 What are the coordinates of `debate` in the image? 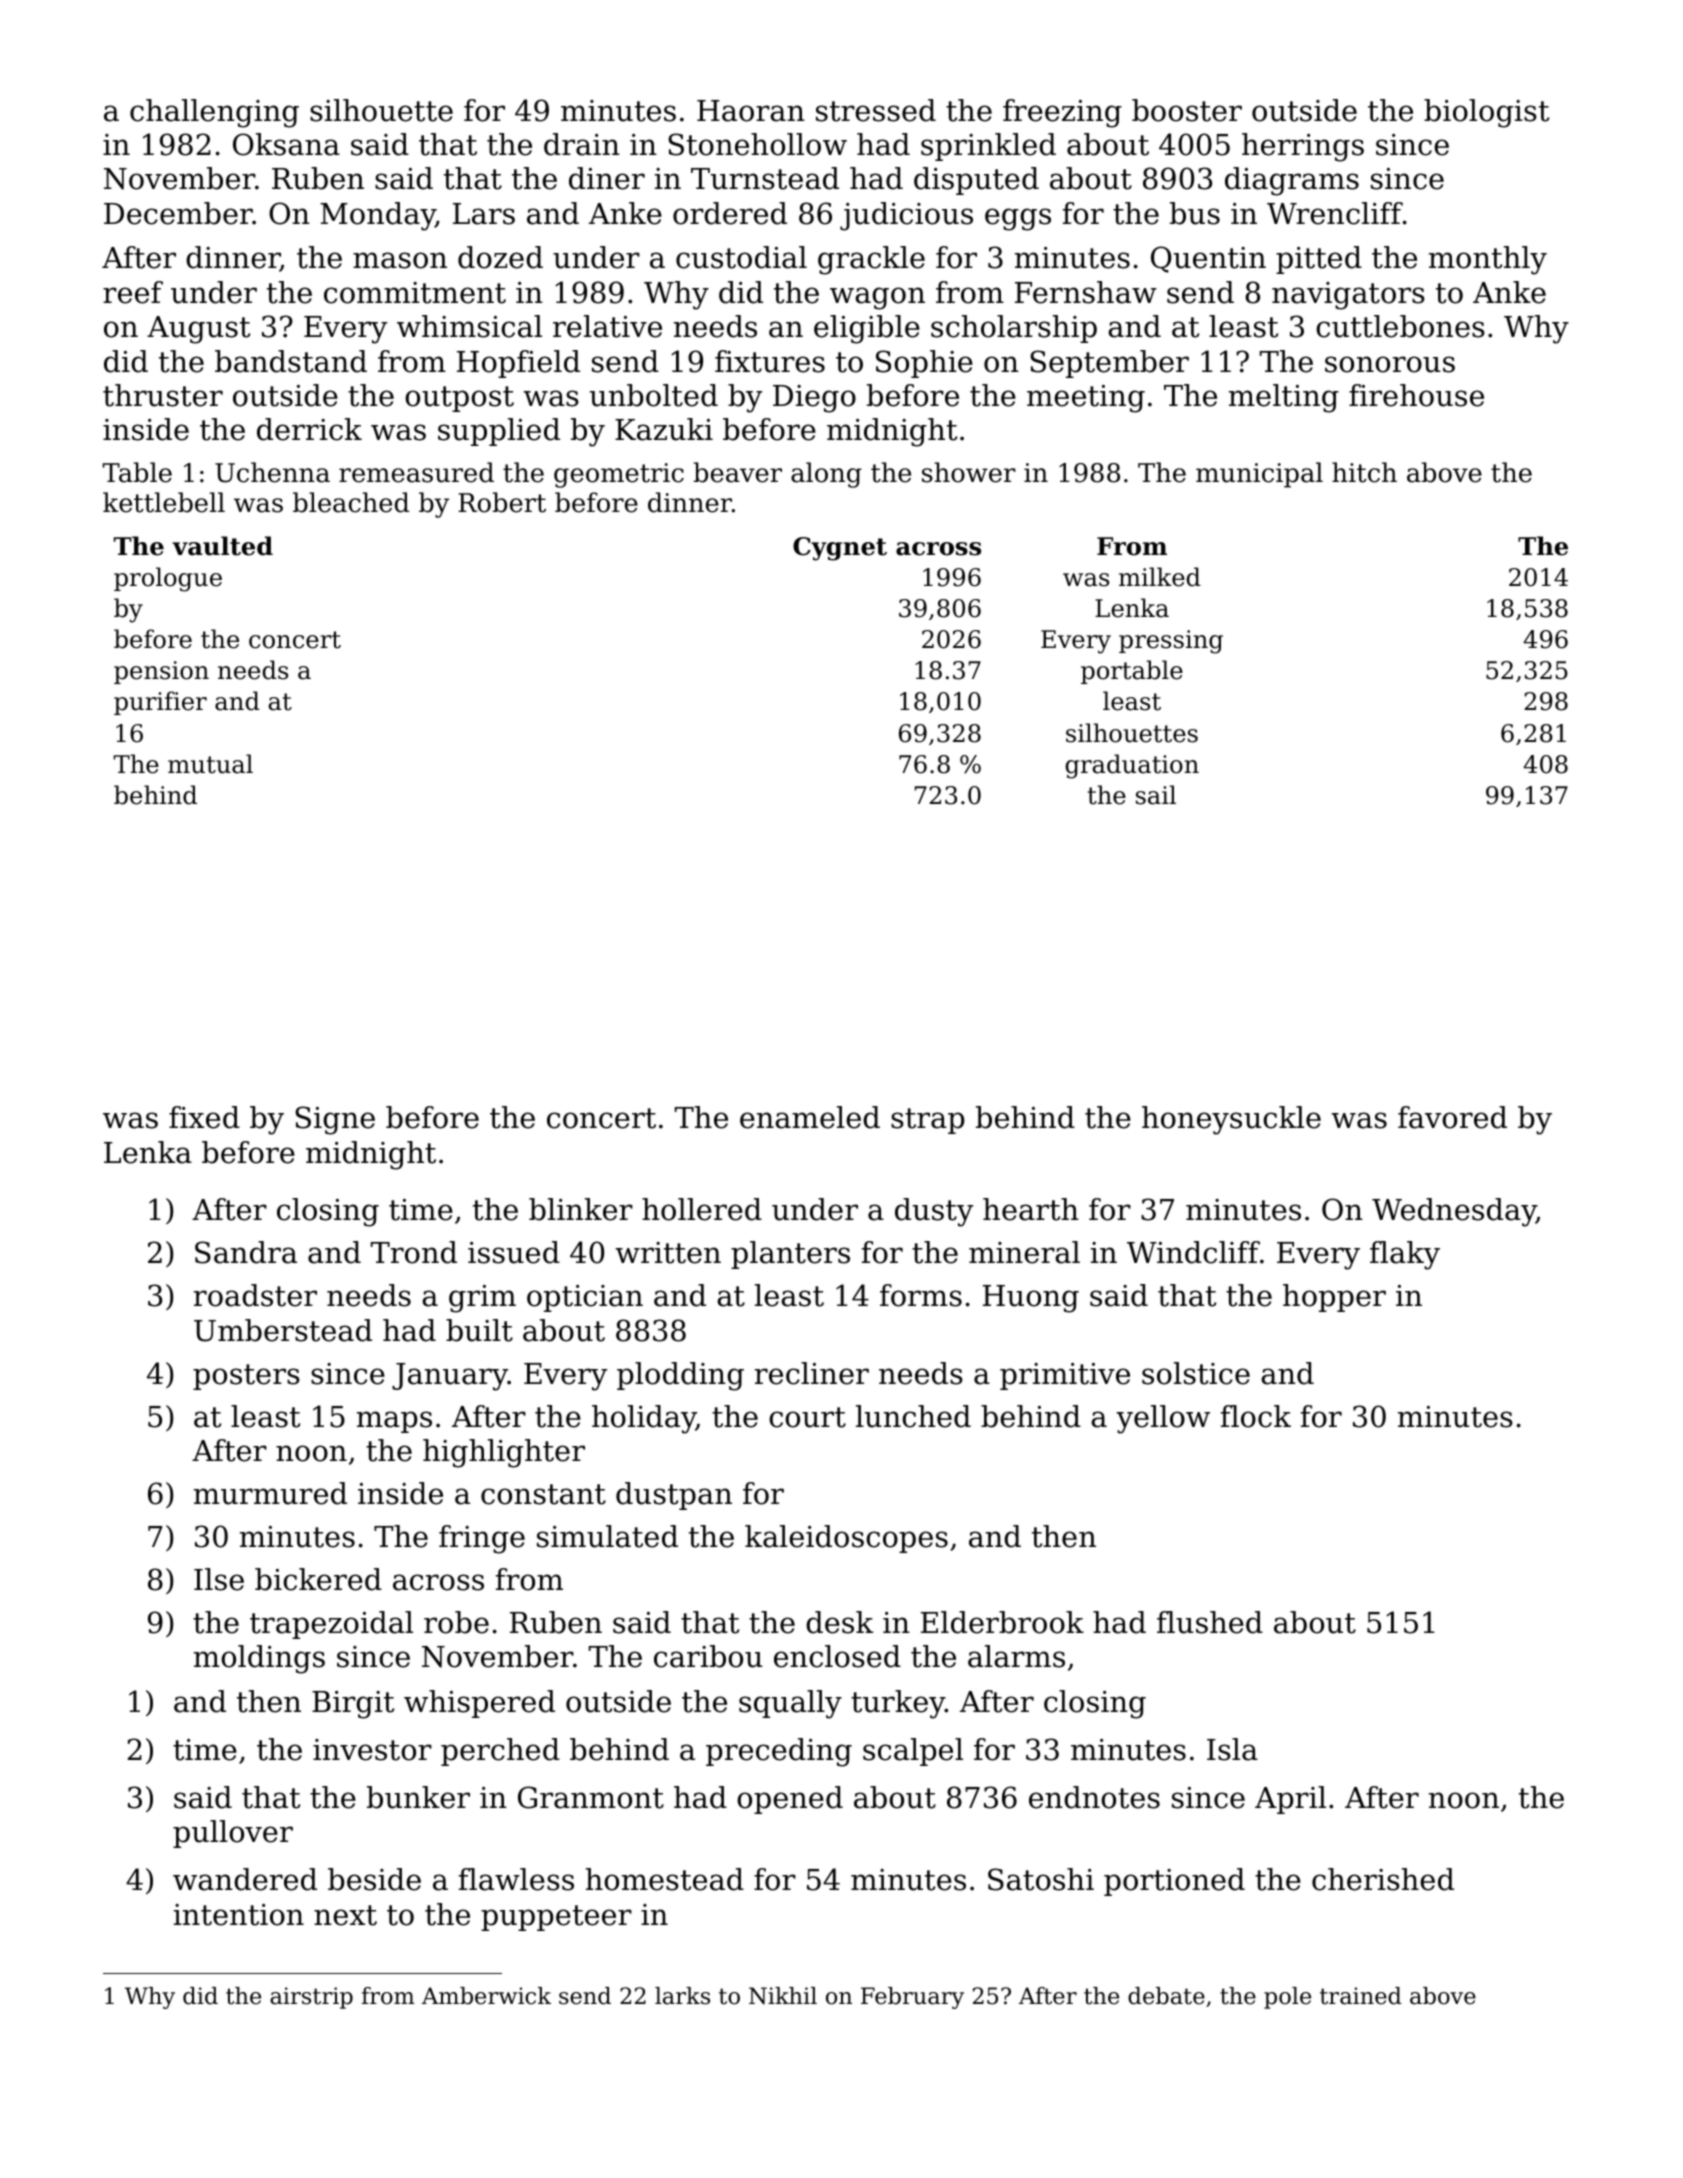 It's located at (1166, 1996).
